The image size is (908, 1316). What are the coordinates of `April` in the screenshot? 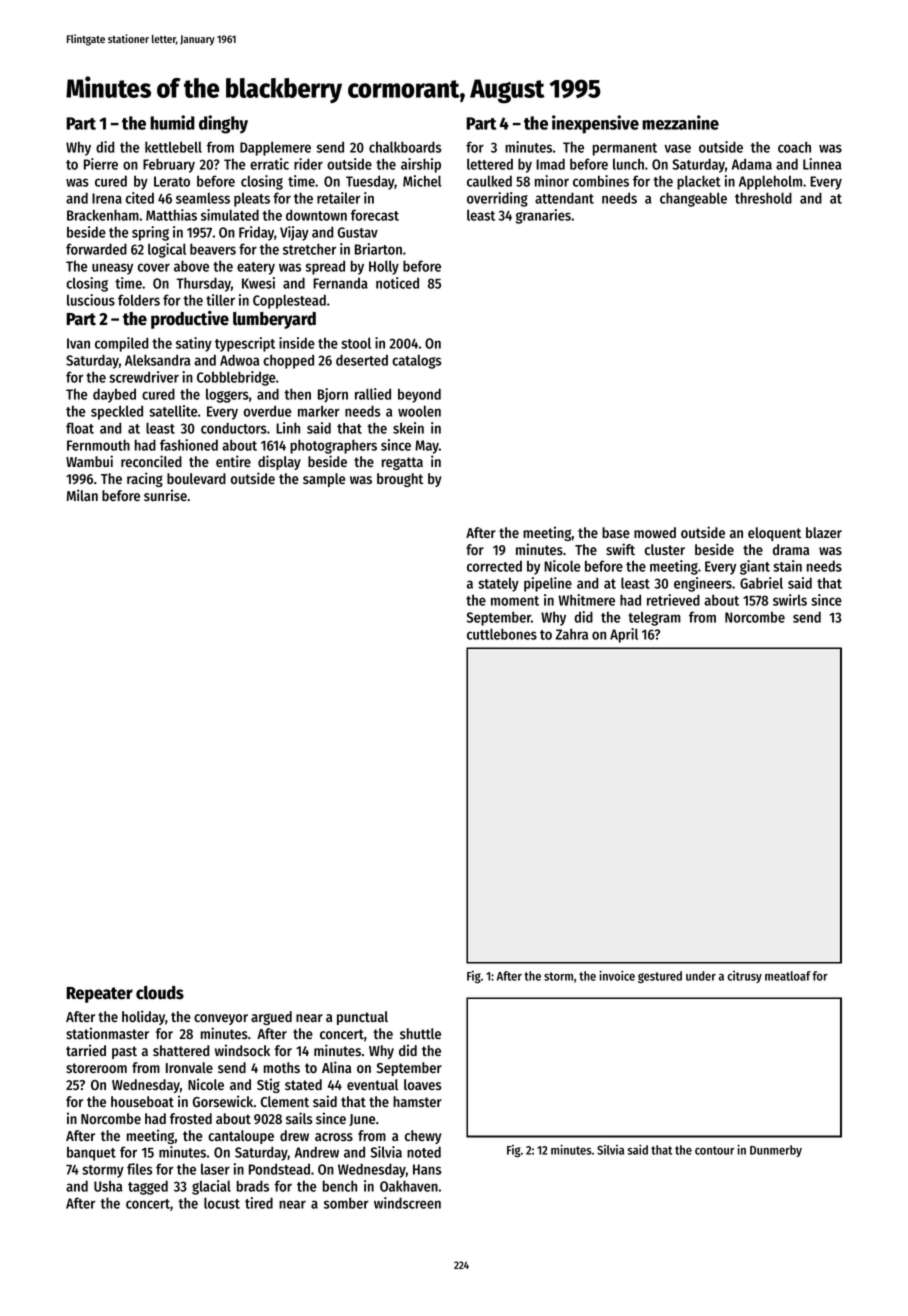 It's located at (624, 635).
